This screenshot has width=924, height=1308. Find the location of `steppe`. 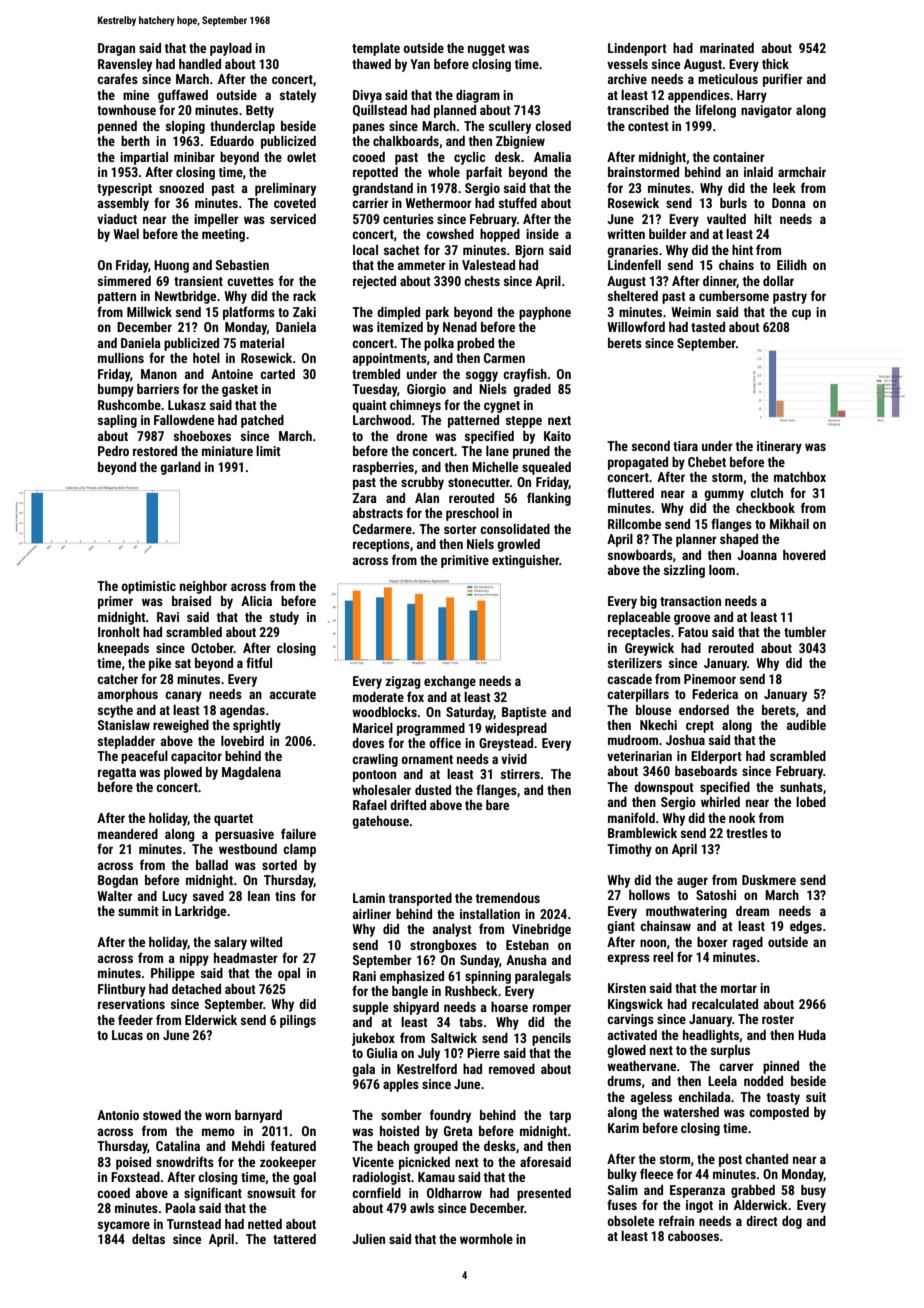

steppe is located at coordinates (524, 422).
